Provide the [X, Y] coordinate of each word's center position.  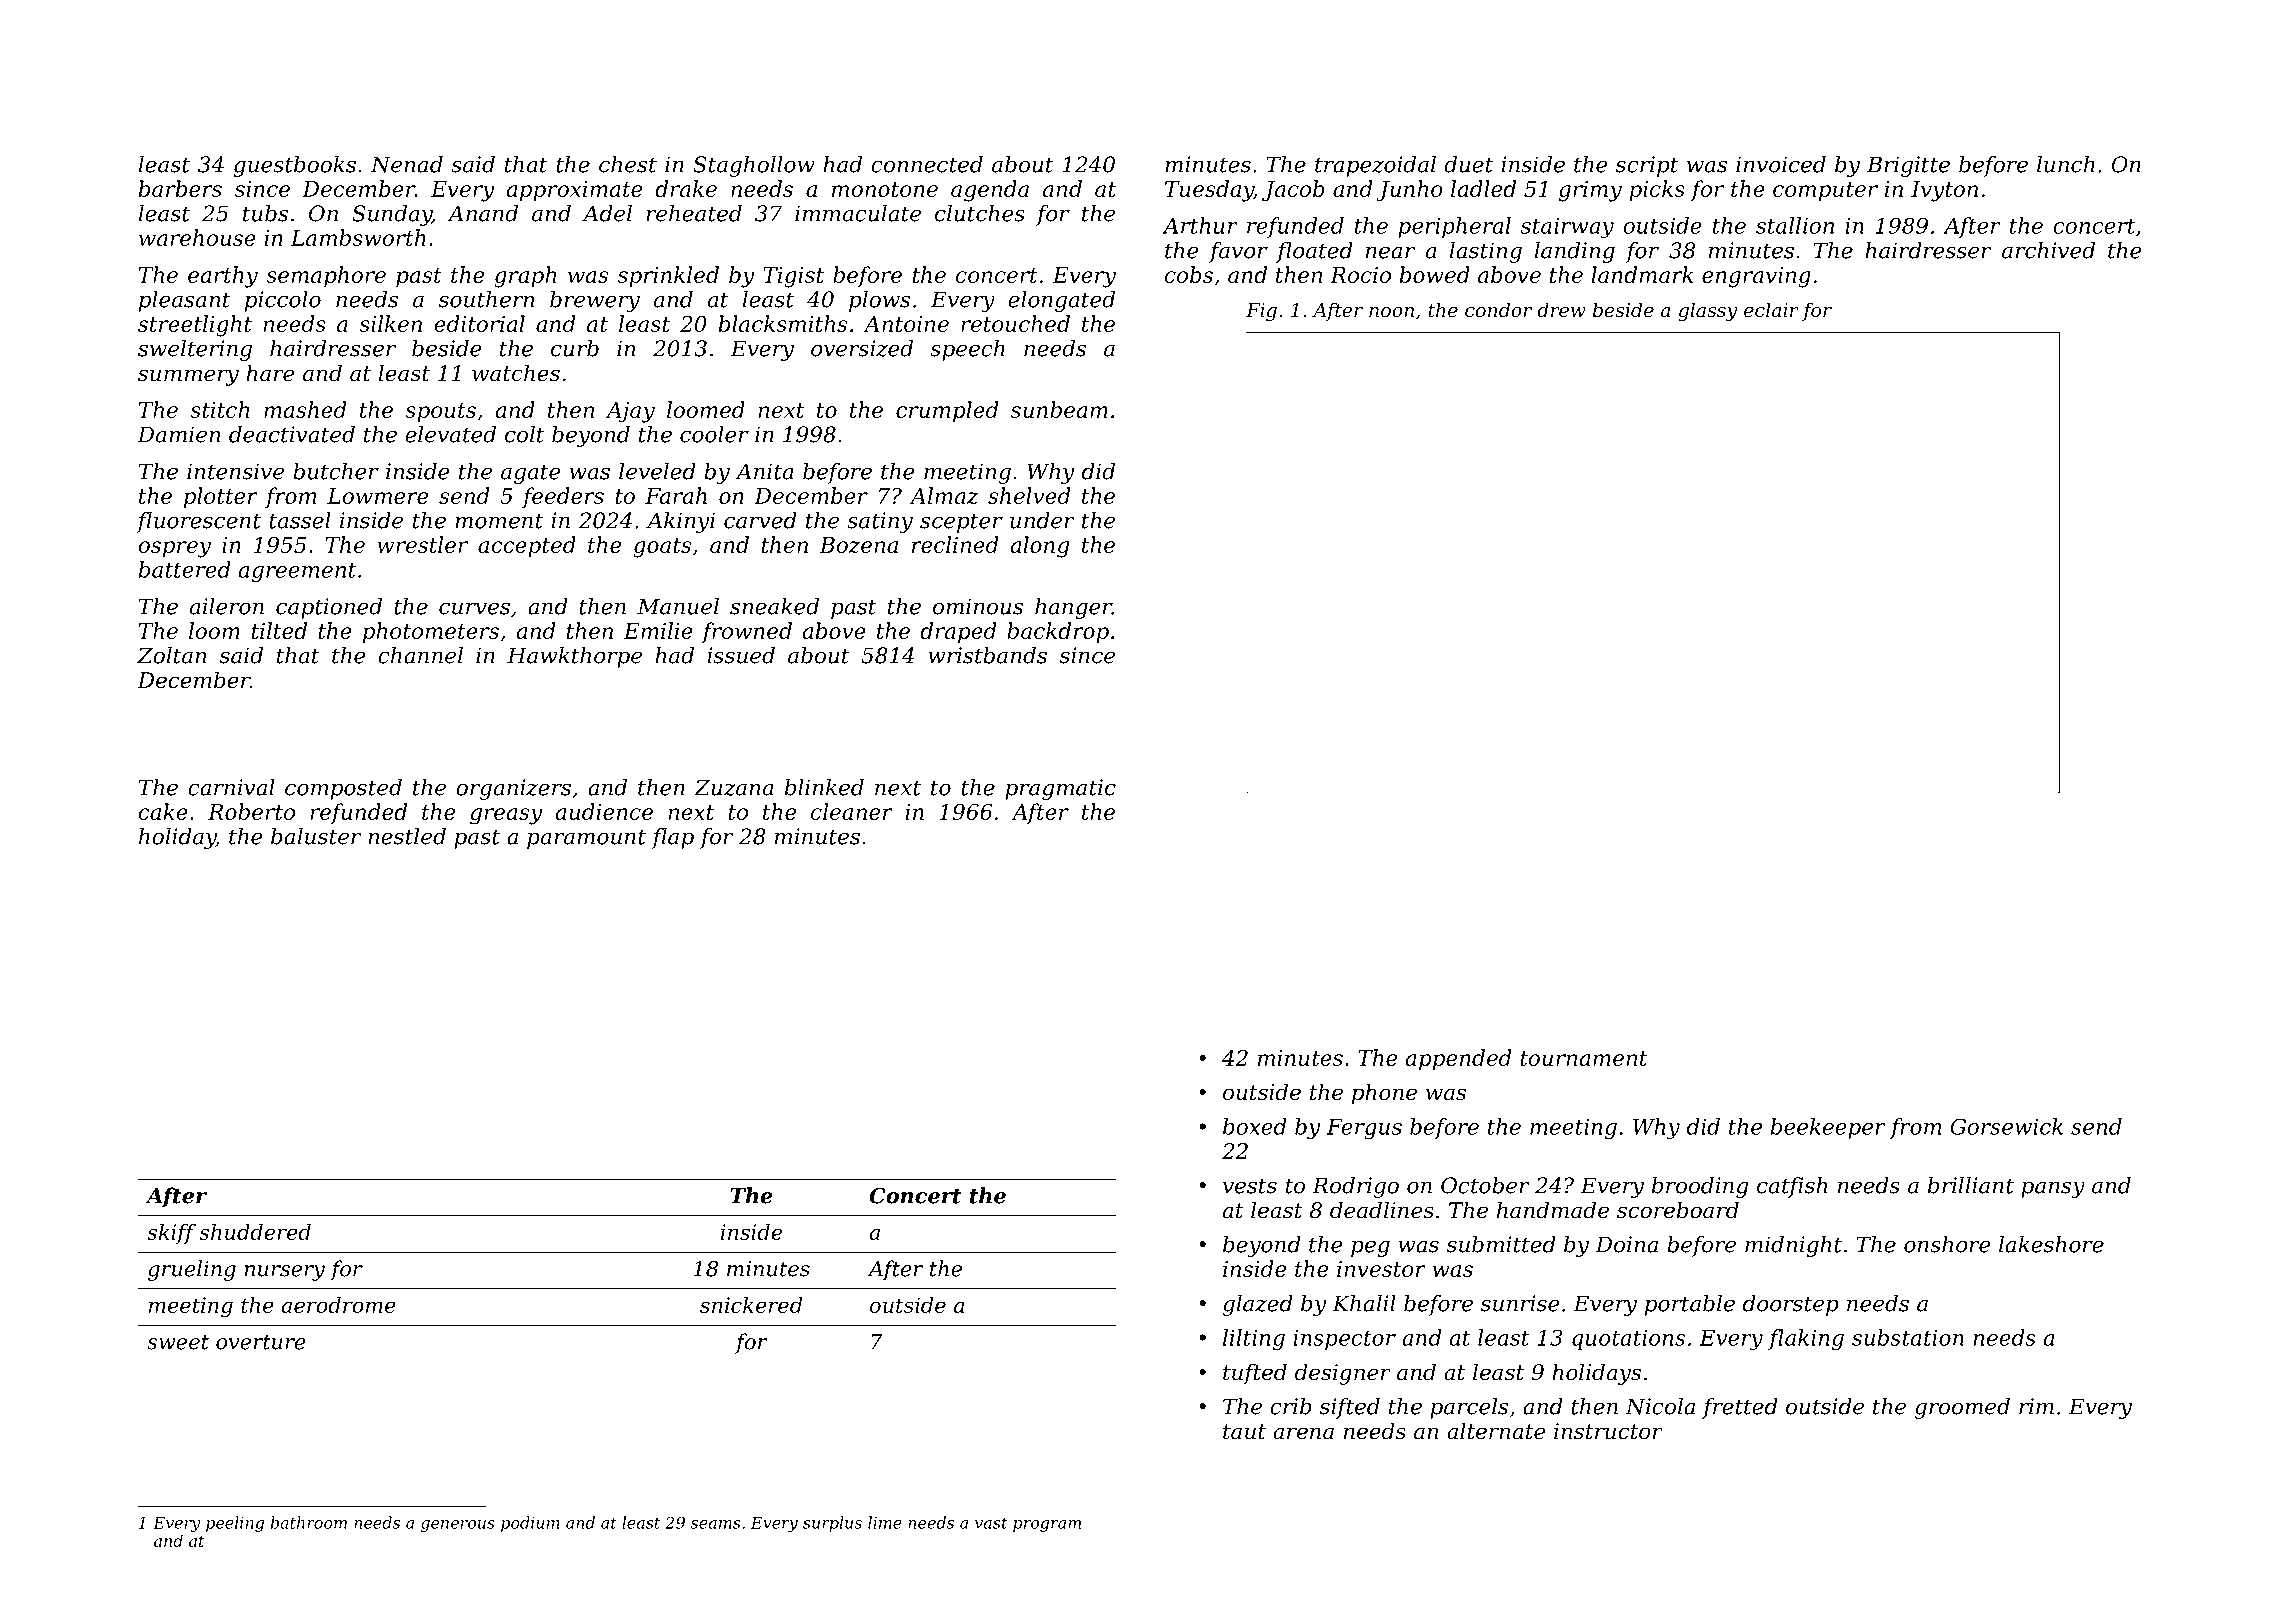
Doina [1626, 1244]
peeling [235, 1524]
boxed [1255, 1126]
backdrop [1058, 632]
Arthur [1200, 225]
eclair [1771, 309]
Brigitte [1908, 166]
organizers [513, 789]
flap [672, 838]
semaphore [326, 276]
